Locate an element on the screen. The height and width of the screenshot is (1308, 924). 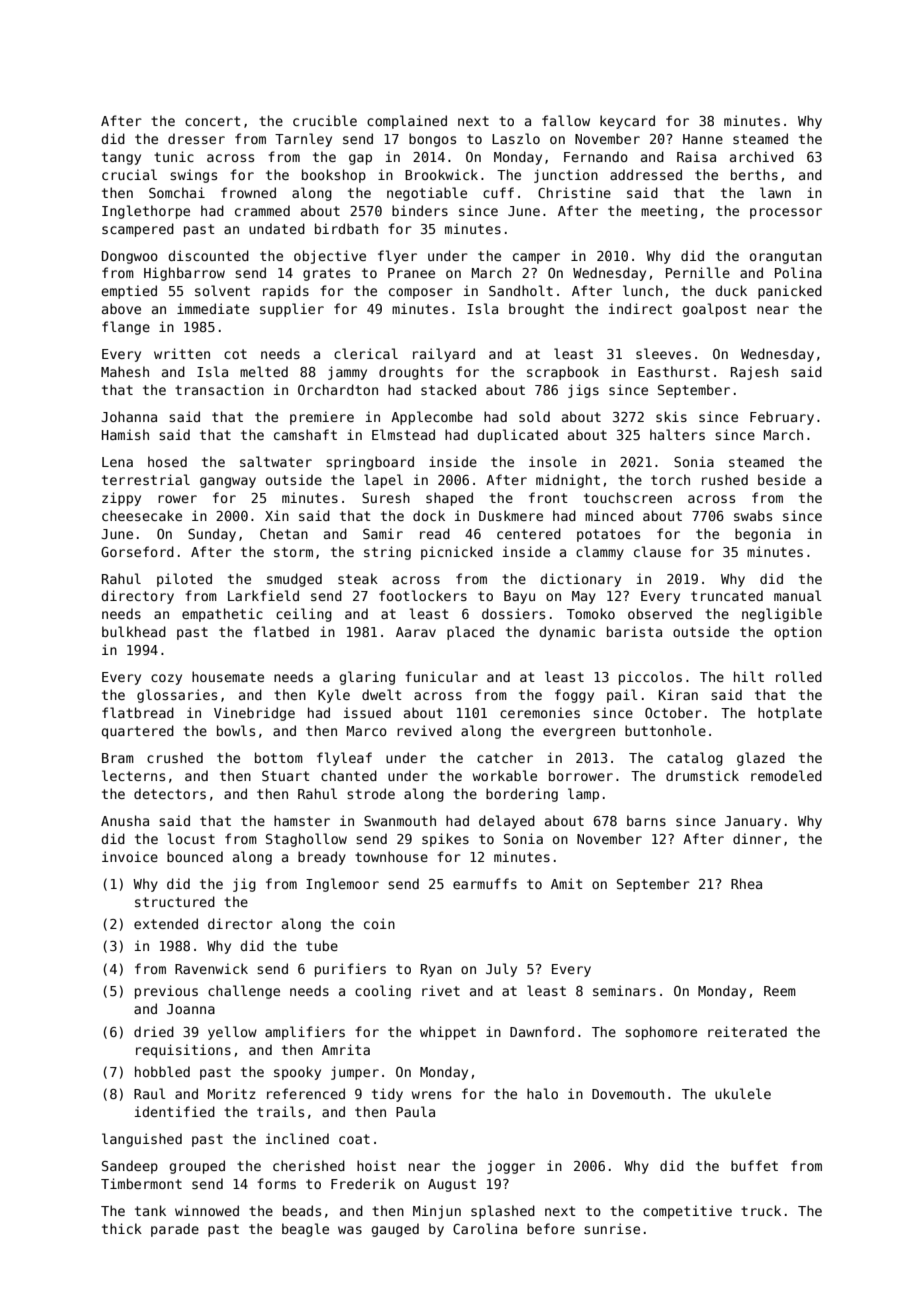
supplier is located at coordinates (292, 310).
